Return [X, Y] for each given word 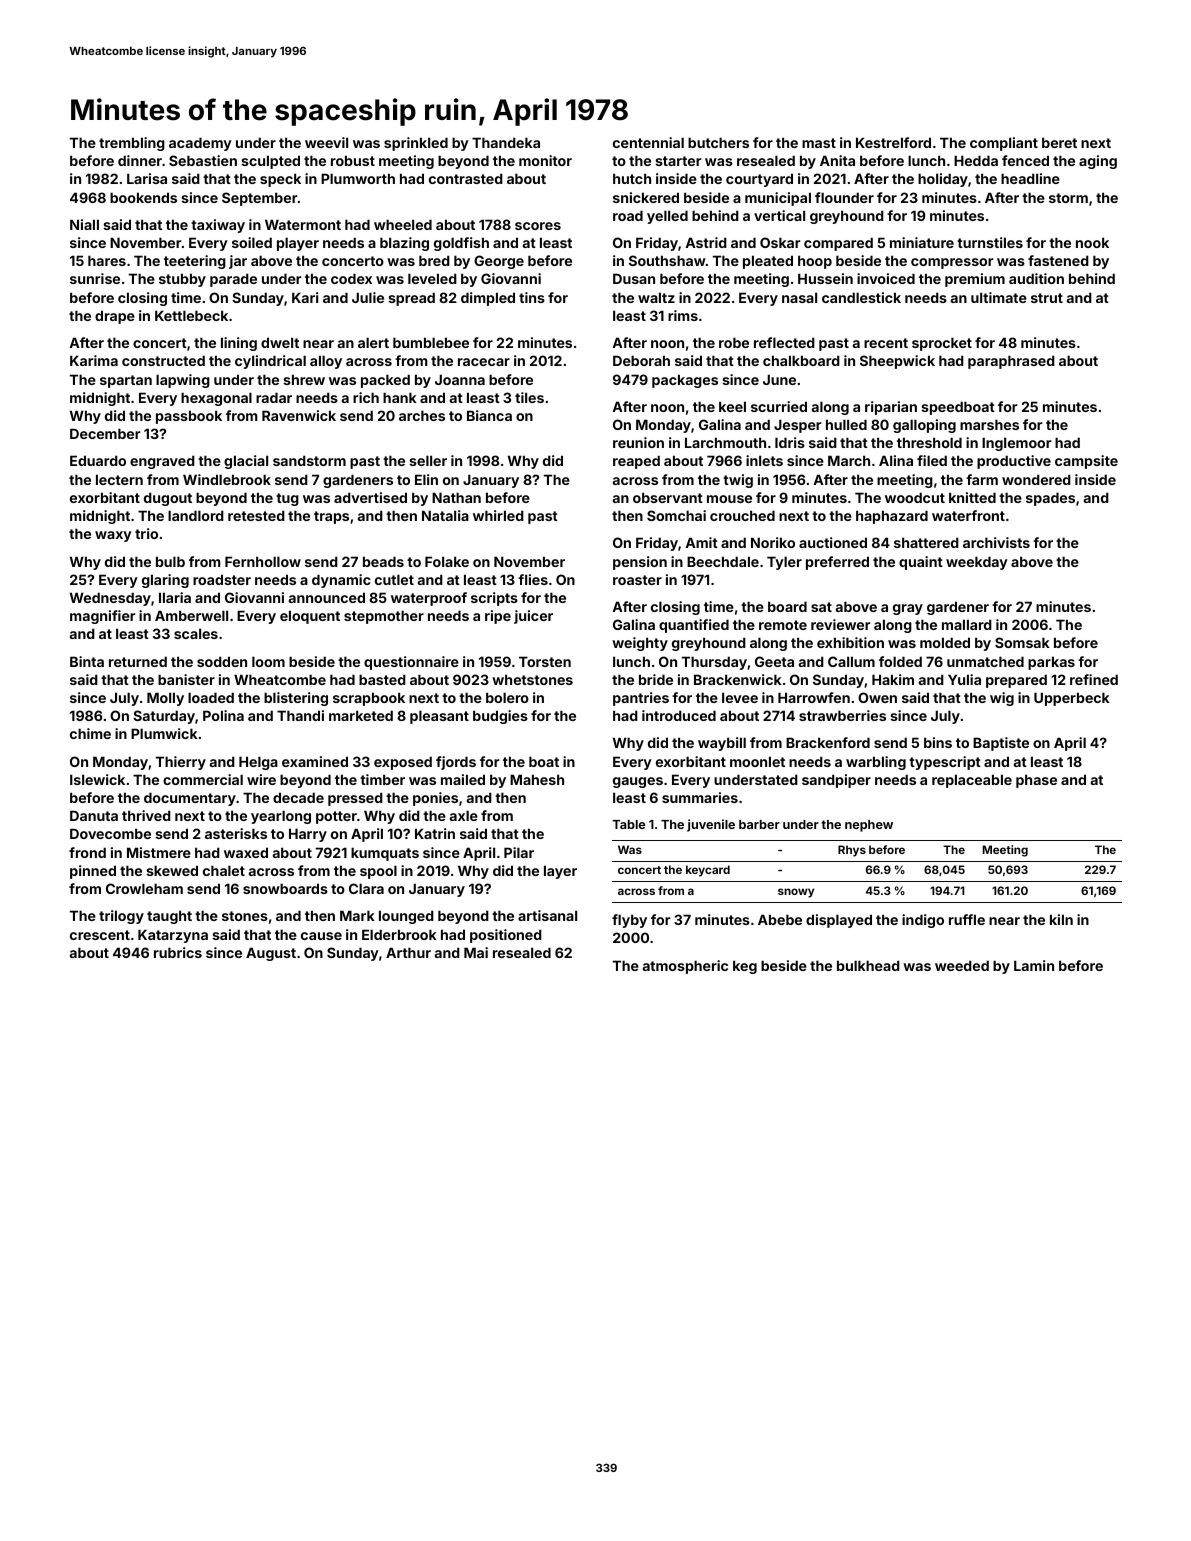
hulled [846, 424]
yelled [667, 217]
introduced [679, 715]
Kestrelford [893, 142]
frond [87, 852]
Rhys [852, 851]
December [105, 433]
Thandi [300, 715]
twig [738, 481]
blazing [404, 244]
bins [938, 742]
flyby [629, 921]
